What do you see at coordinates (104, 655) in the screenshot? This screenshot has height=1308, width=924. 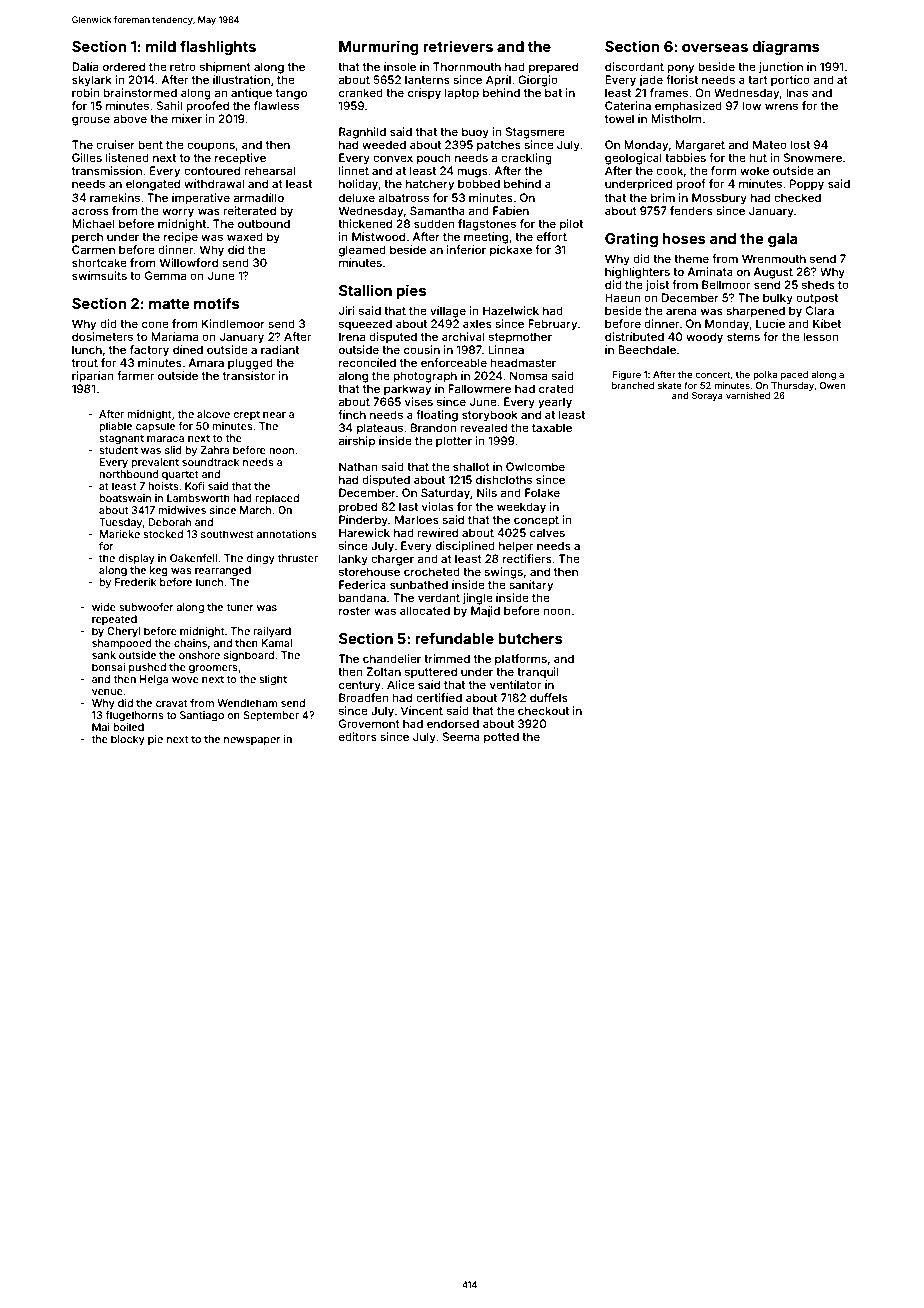 I see `sank` at bounding box center [104, 655].
